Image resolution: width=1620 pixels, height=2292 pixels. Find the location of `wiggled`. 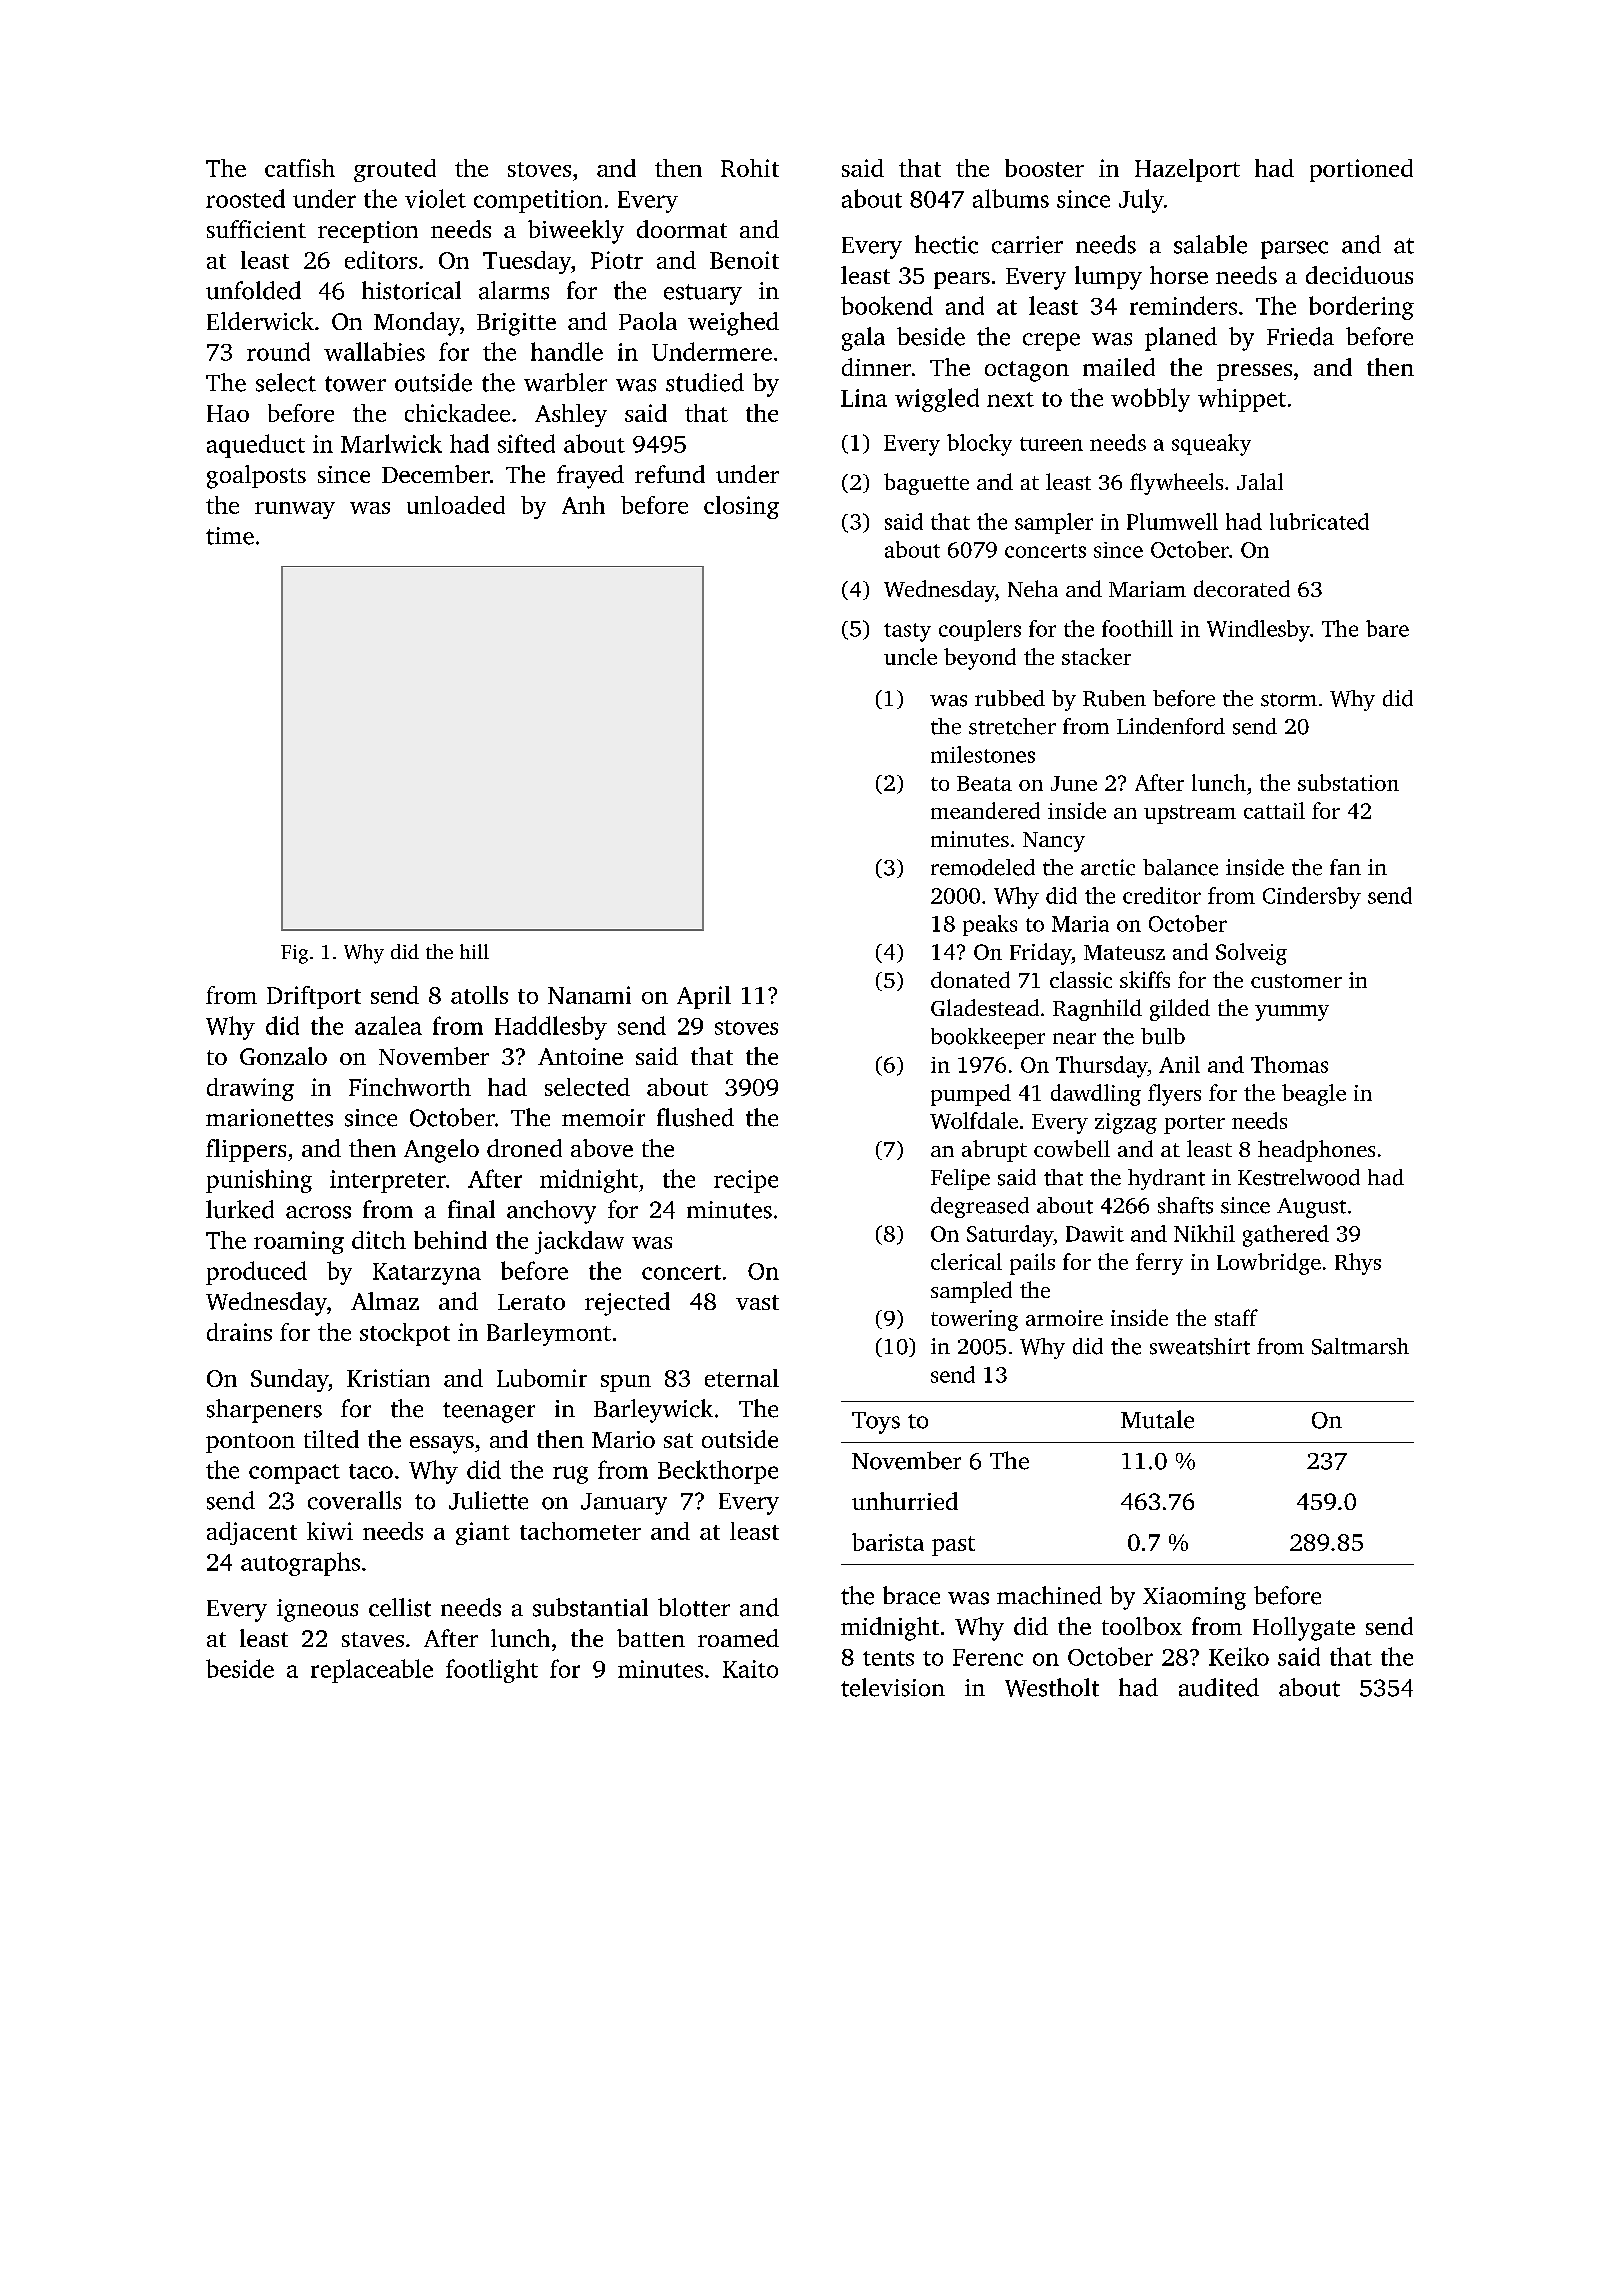

wiggled is located at coordinates (937, 400).
